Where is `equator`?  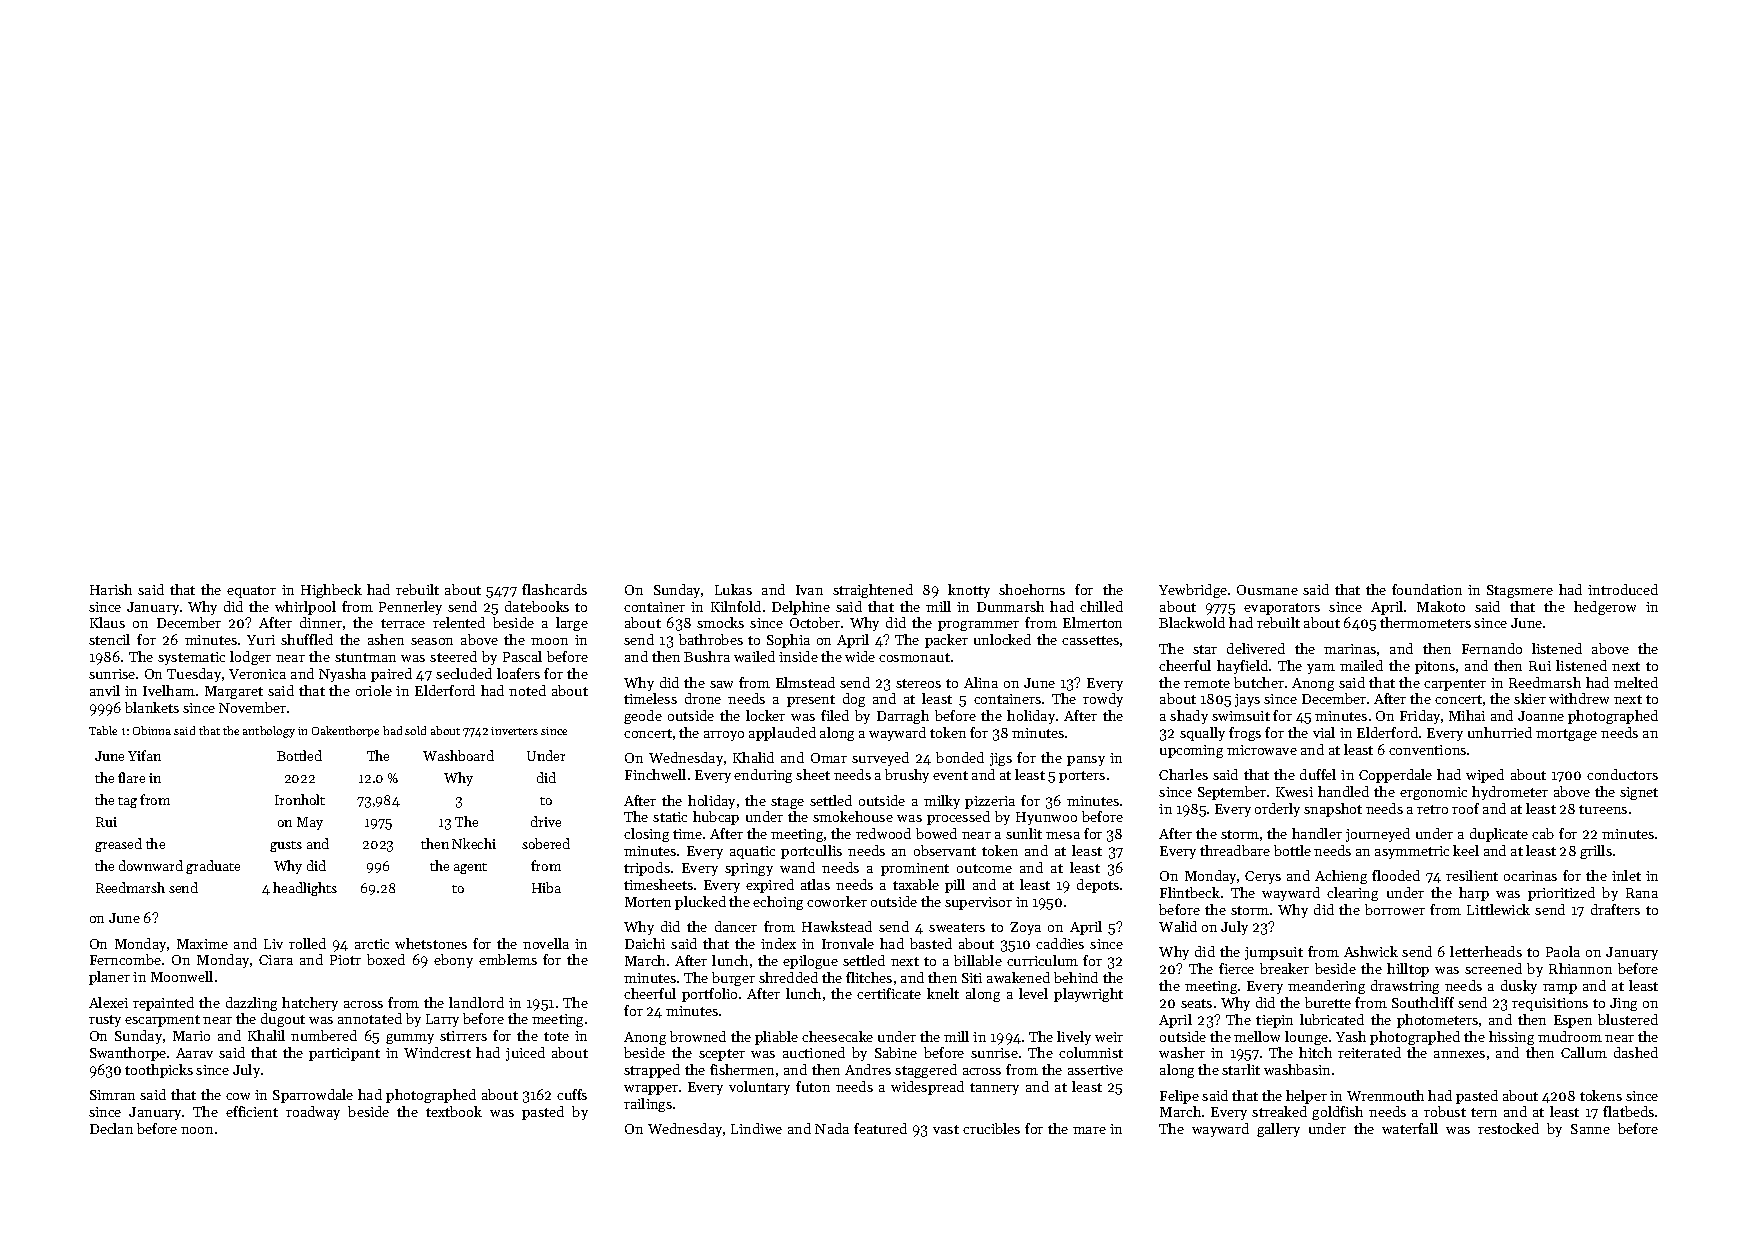 equator is located at coordinates (251, 592).
